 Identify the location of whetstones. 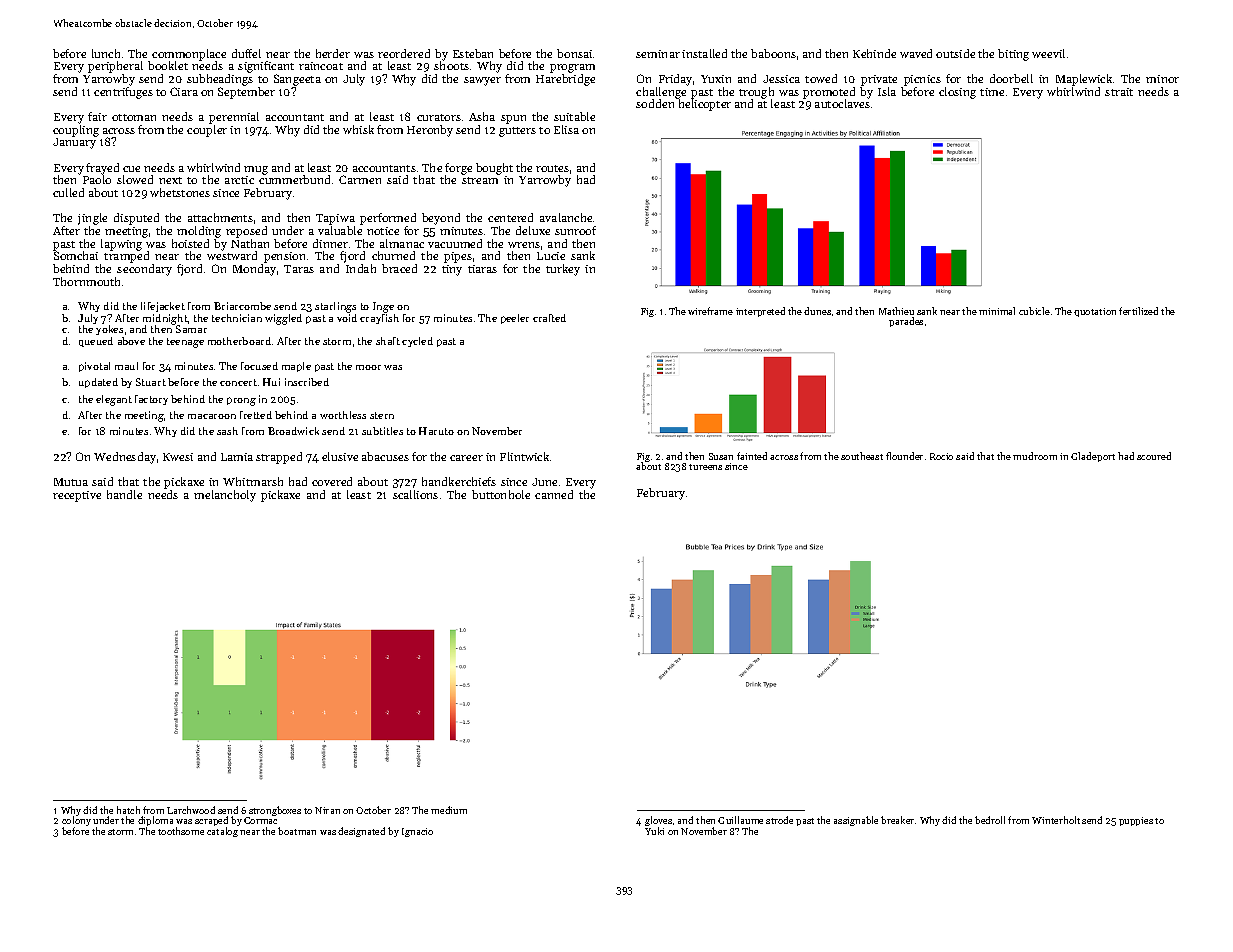
(180, 192).
